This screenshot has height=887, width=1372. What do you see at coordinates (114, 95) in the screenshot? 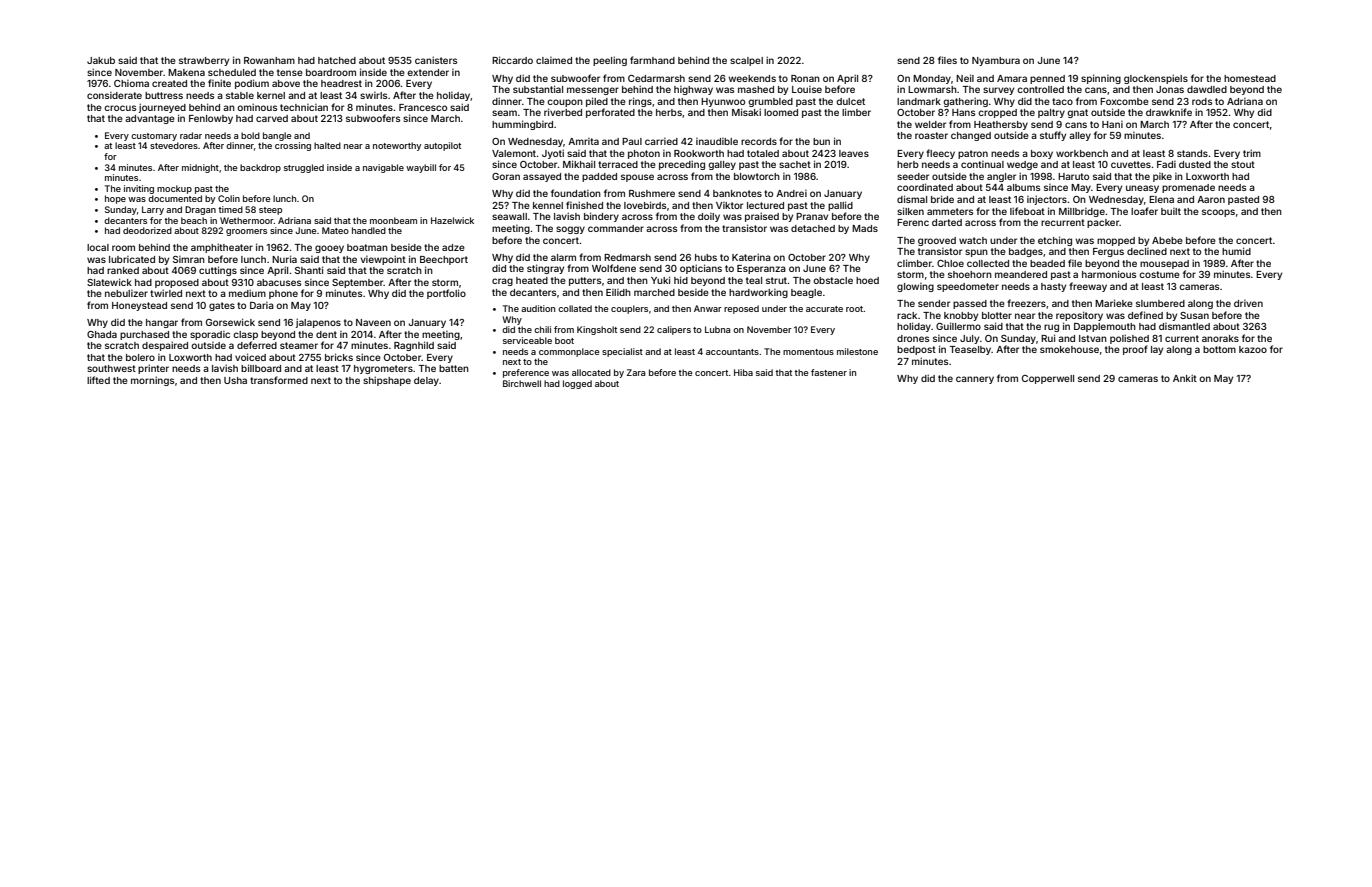
I see `considerate` at bounding box center [114, 95].
